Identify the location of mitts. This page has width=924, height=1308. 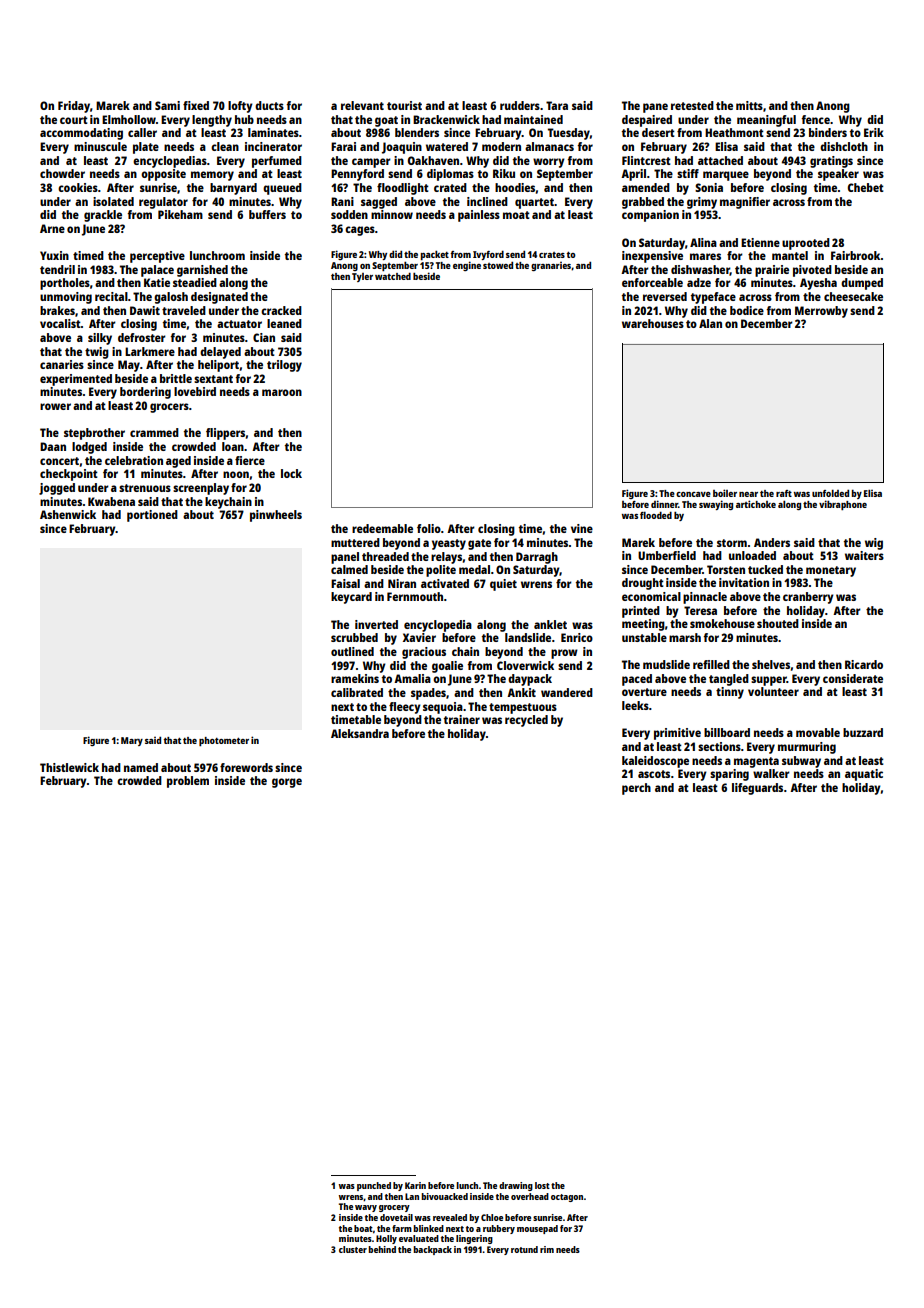
(749, 105).
